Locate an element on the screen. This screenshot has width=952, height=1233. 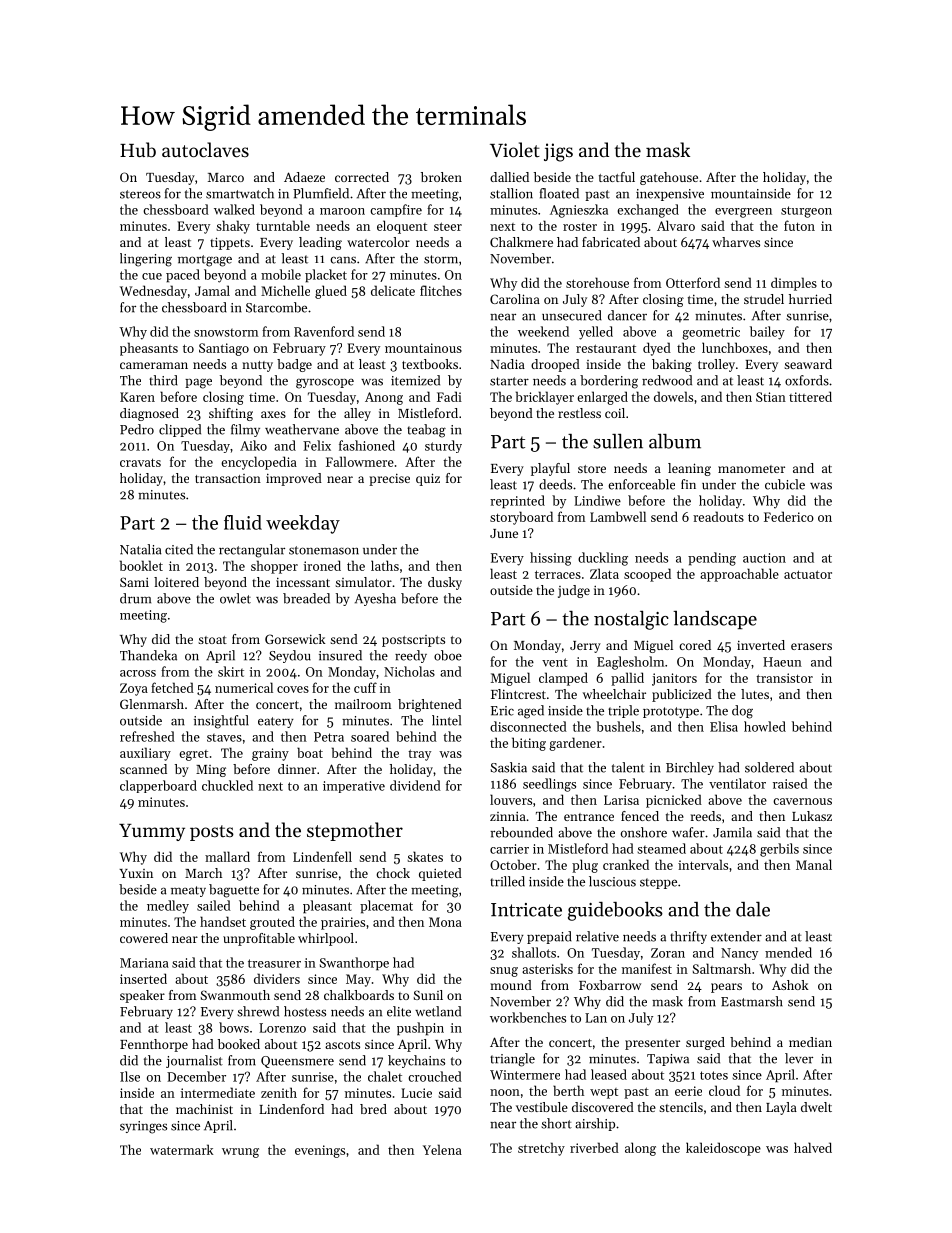
keychains is located at coordinates (416, 1061).
